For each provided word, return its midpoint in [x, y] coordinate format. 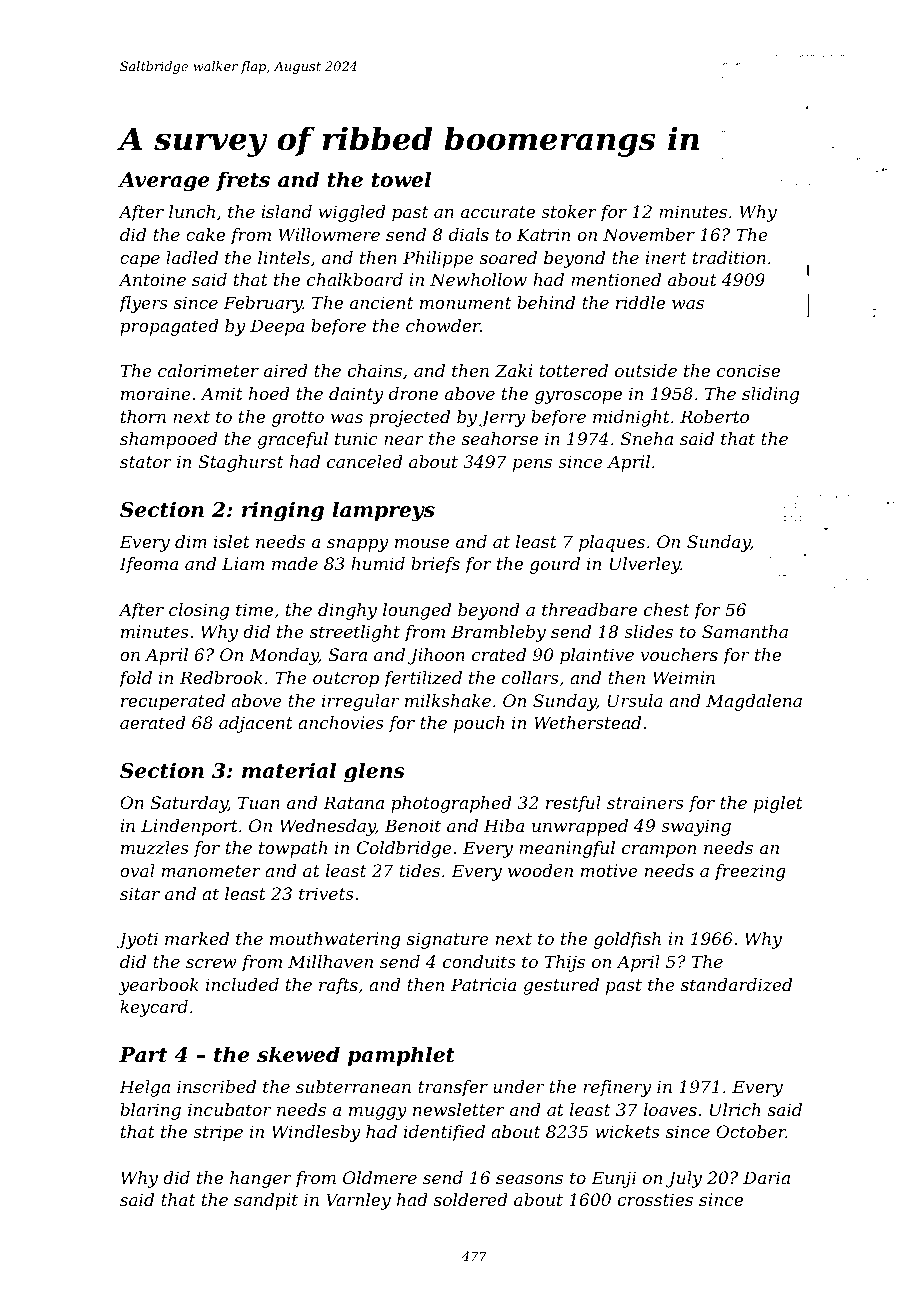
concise [748, 370]
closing [199, 611]
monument [466, 303]
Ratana [353, 802]
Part [143, 1055]
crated [499, 654]
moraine [156, 393]
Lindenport [189, 827]
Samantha [745, 631]
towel [401, 179]
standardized [736, 985]
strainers [645, 802]
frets [243, 181]
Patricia [483, 984]
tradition [729, 257]
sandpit [266, 1201]
